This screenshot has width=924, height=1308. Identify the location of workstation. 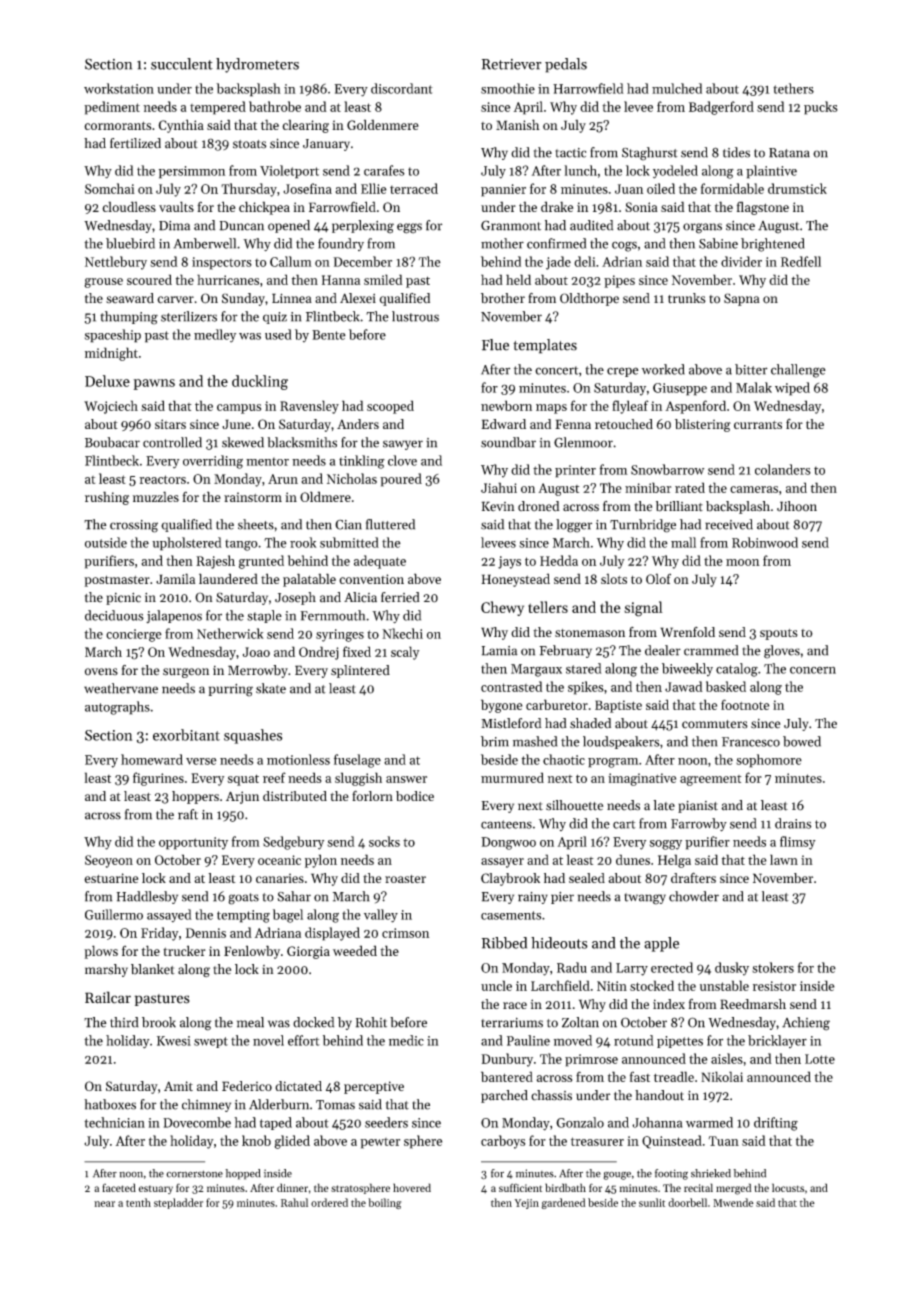
(119, 88).
